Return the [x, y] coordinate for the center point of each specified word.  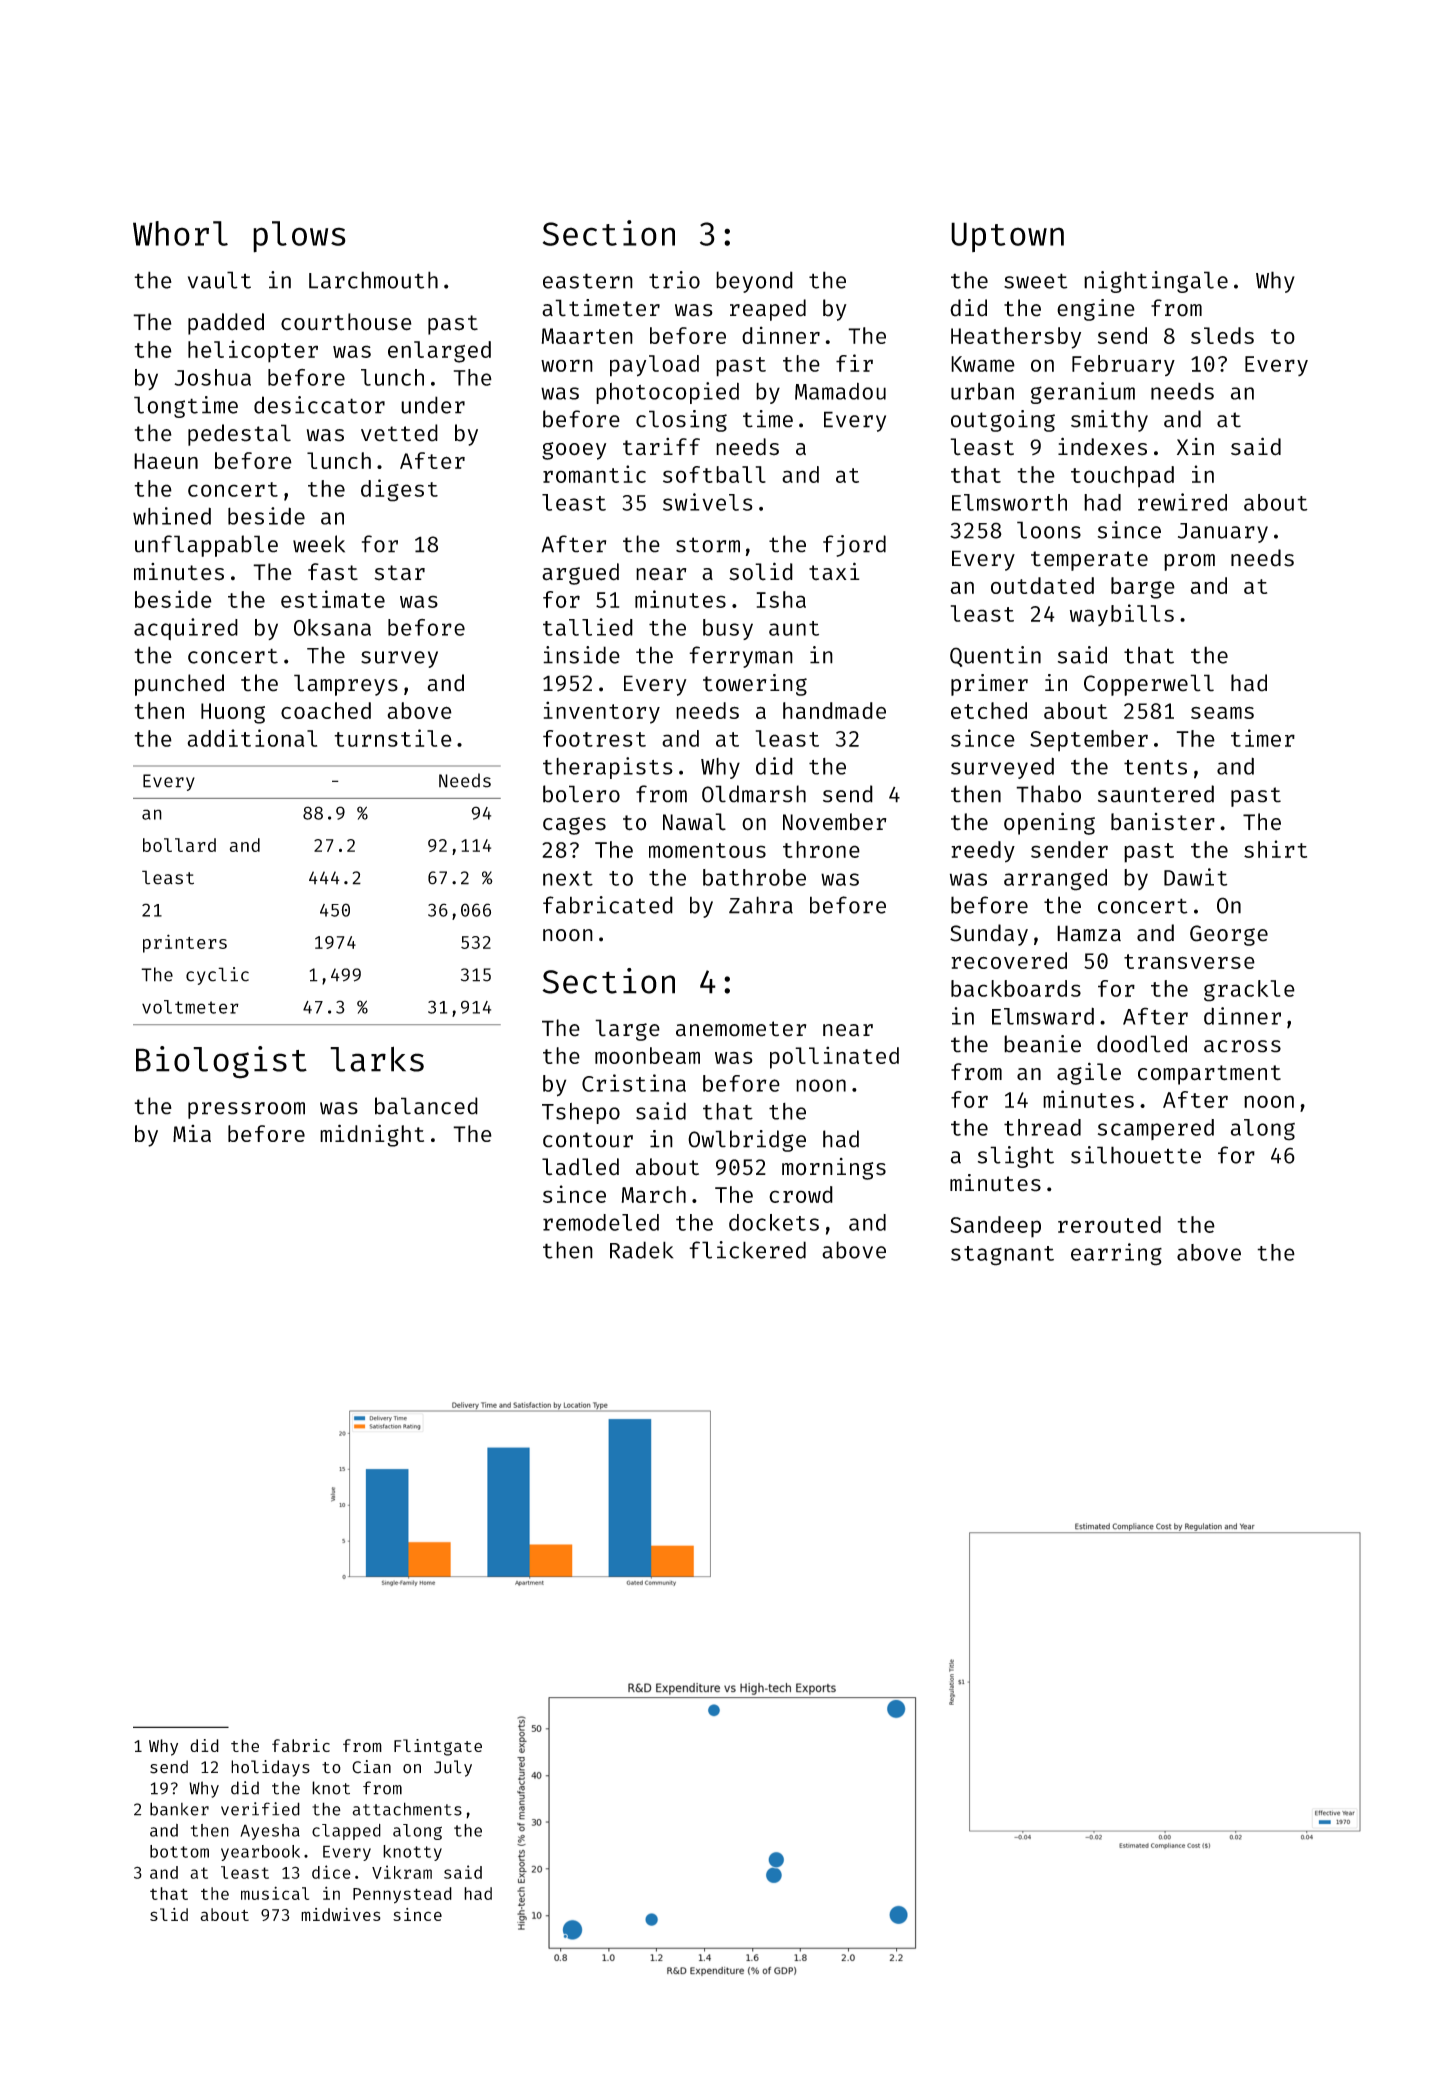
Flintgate [438, 1747]
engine [1096, 310]
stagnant [1002, 1256]
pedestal [239, 435]
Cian [371, 1767]
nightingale [1156, 282]
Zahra [761, 905]
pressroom [246, 1110]
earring [1116, 1254]
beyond [754, 282]
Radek [641, 1250]
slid [169, 1914]
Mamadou [840, 391]
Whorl [180, 233]
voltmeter [190, 1007]
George [1229, 935]
